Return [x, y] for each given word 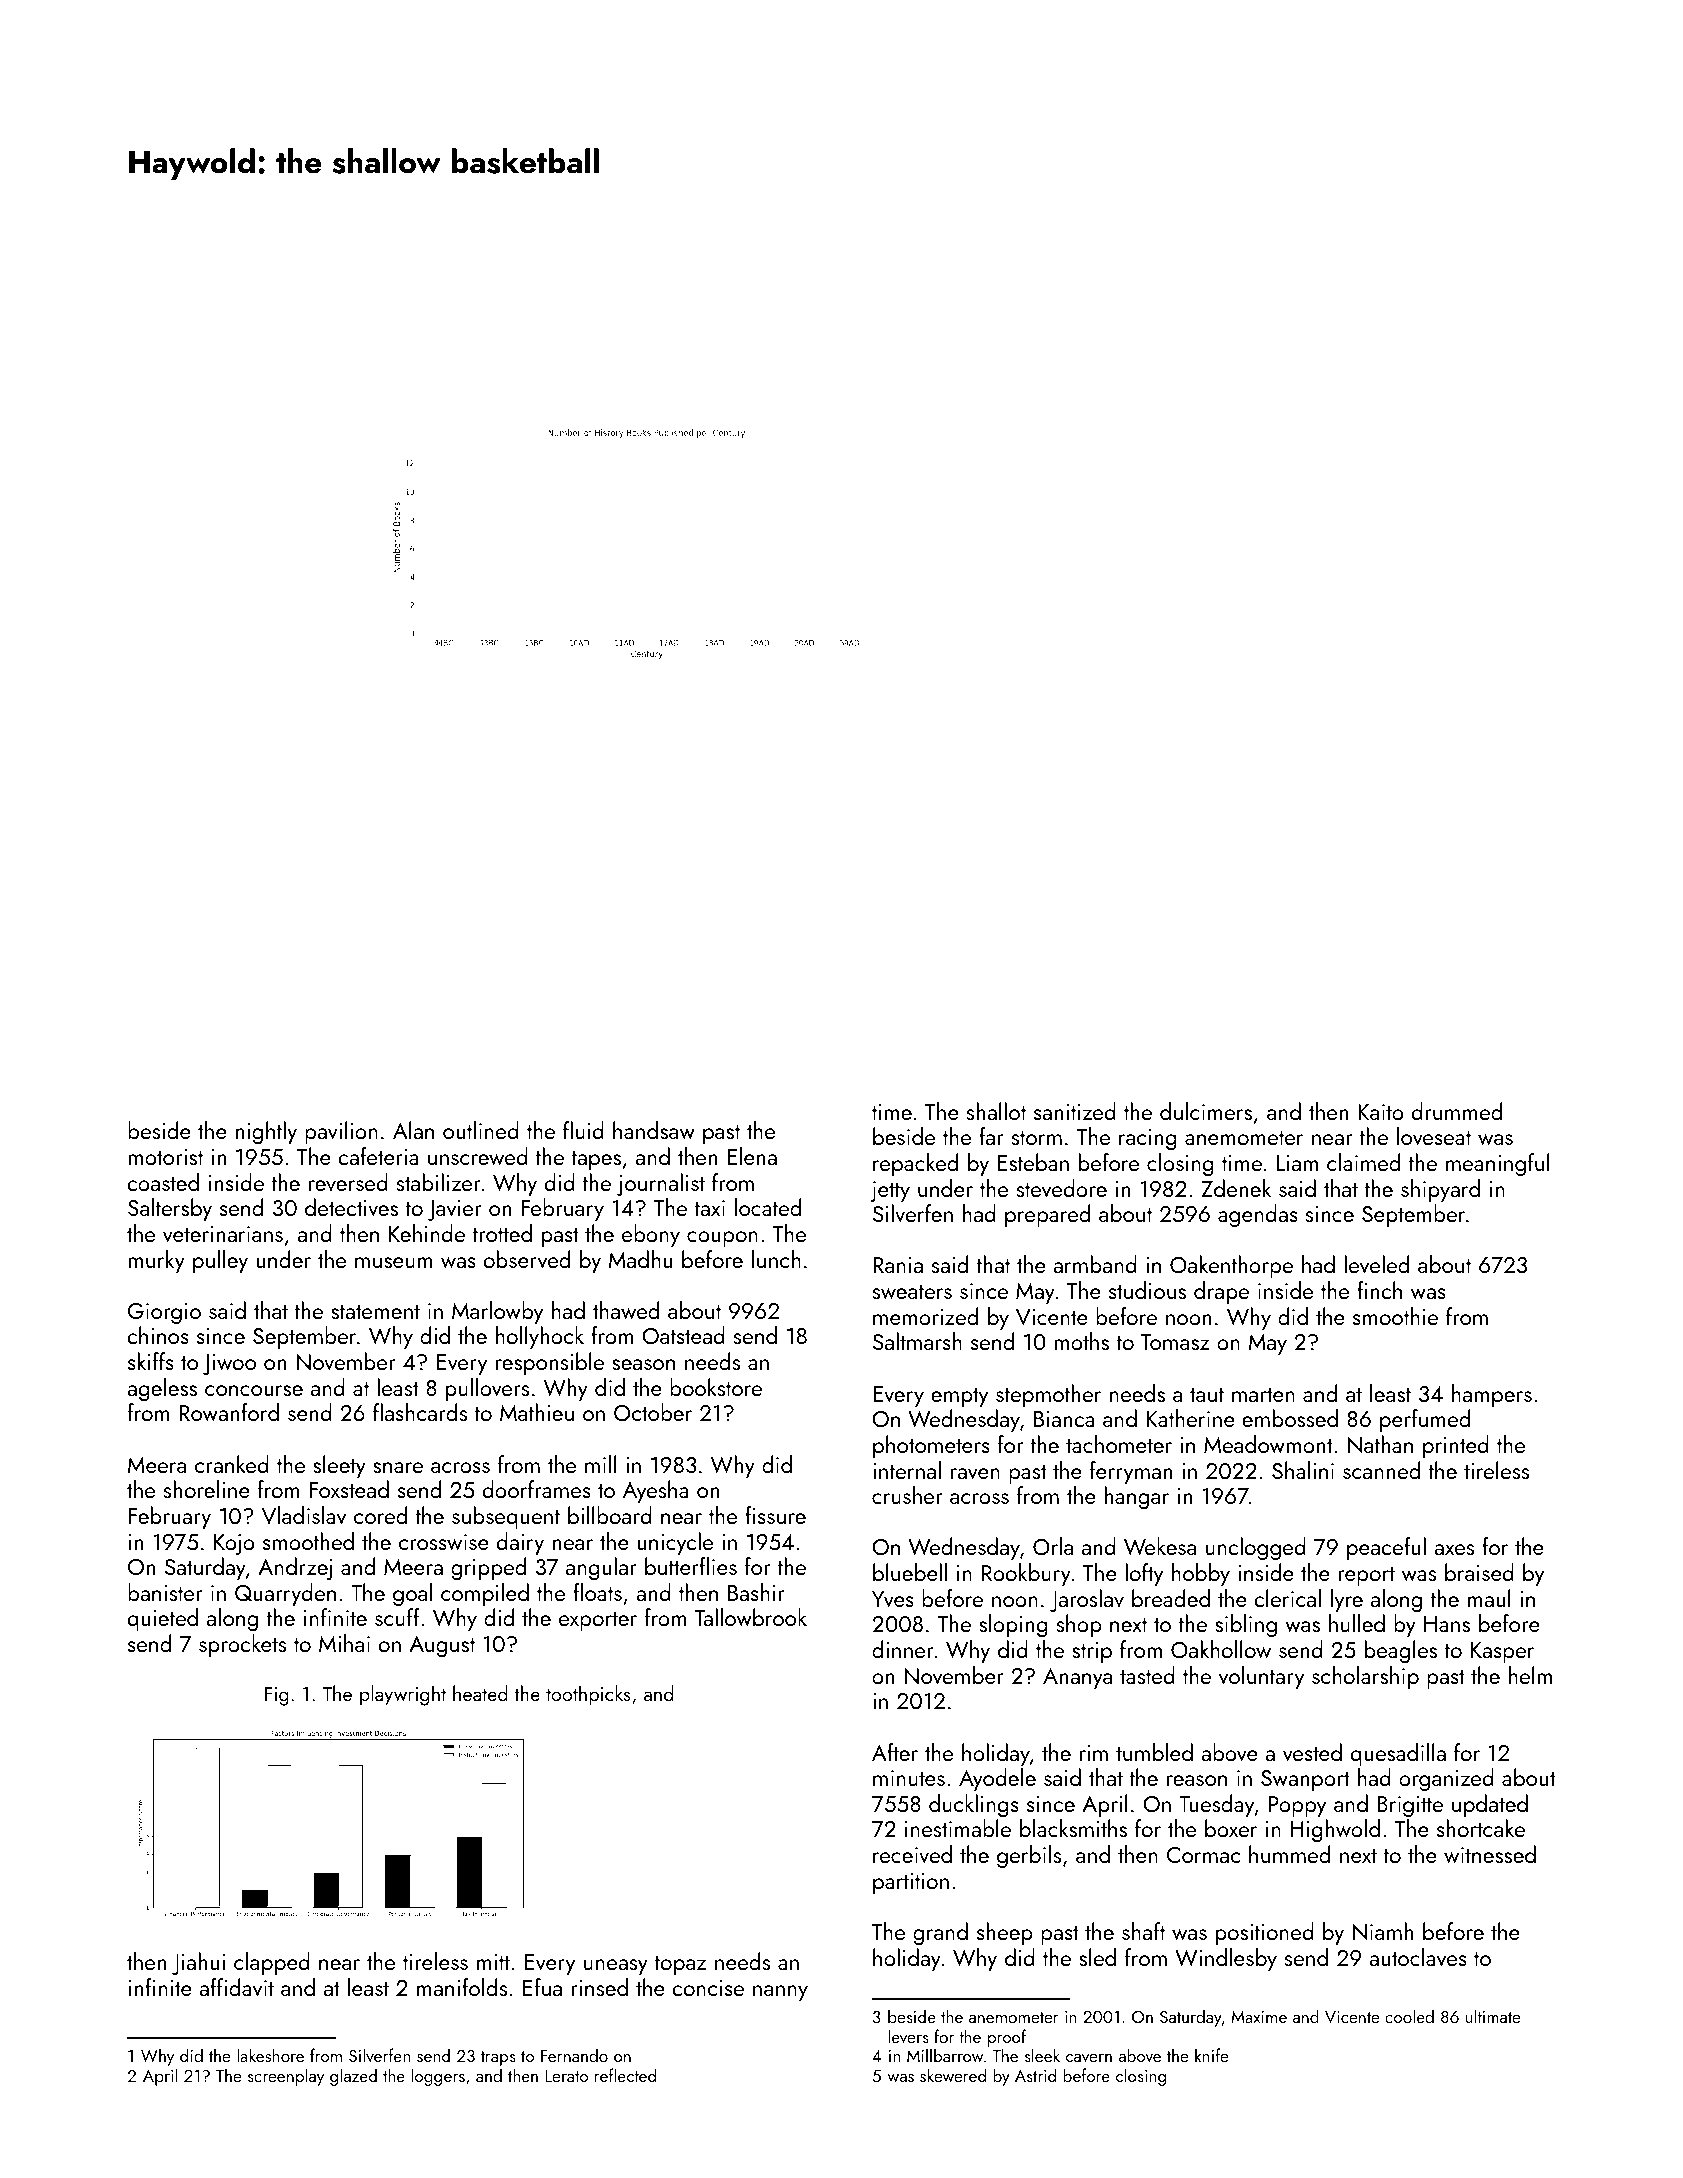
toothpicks [588, 1695]
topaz [680, 1965]
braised [1479, 1572]
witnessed [1490, 1854]
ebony [651, 1235]
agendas [1258, 1215]
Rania [898, 1265]
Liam [1297, 1163]
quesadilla [1398, 1754]
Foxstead [349, 1489]
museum [394, 1262]
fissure [775, 1515]
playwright [403, 1695]
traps [498, 2058]
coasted [163, 1182]
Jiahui [198, 1963]
